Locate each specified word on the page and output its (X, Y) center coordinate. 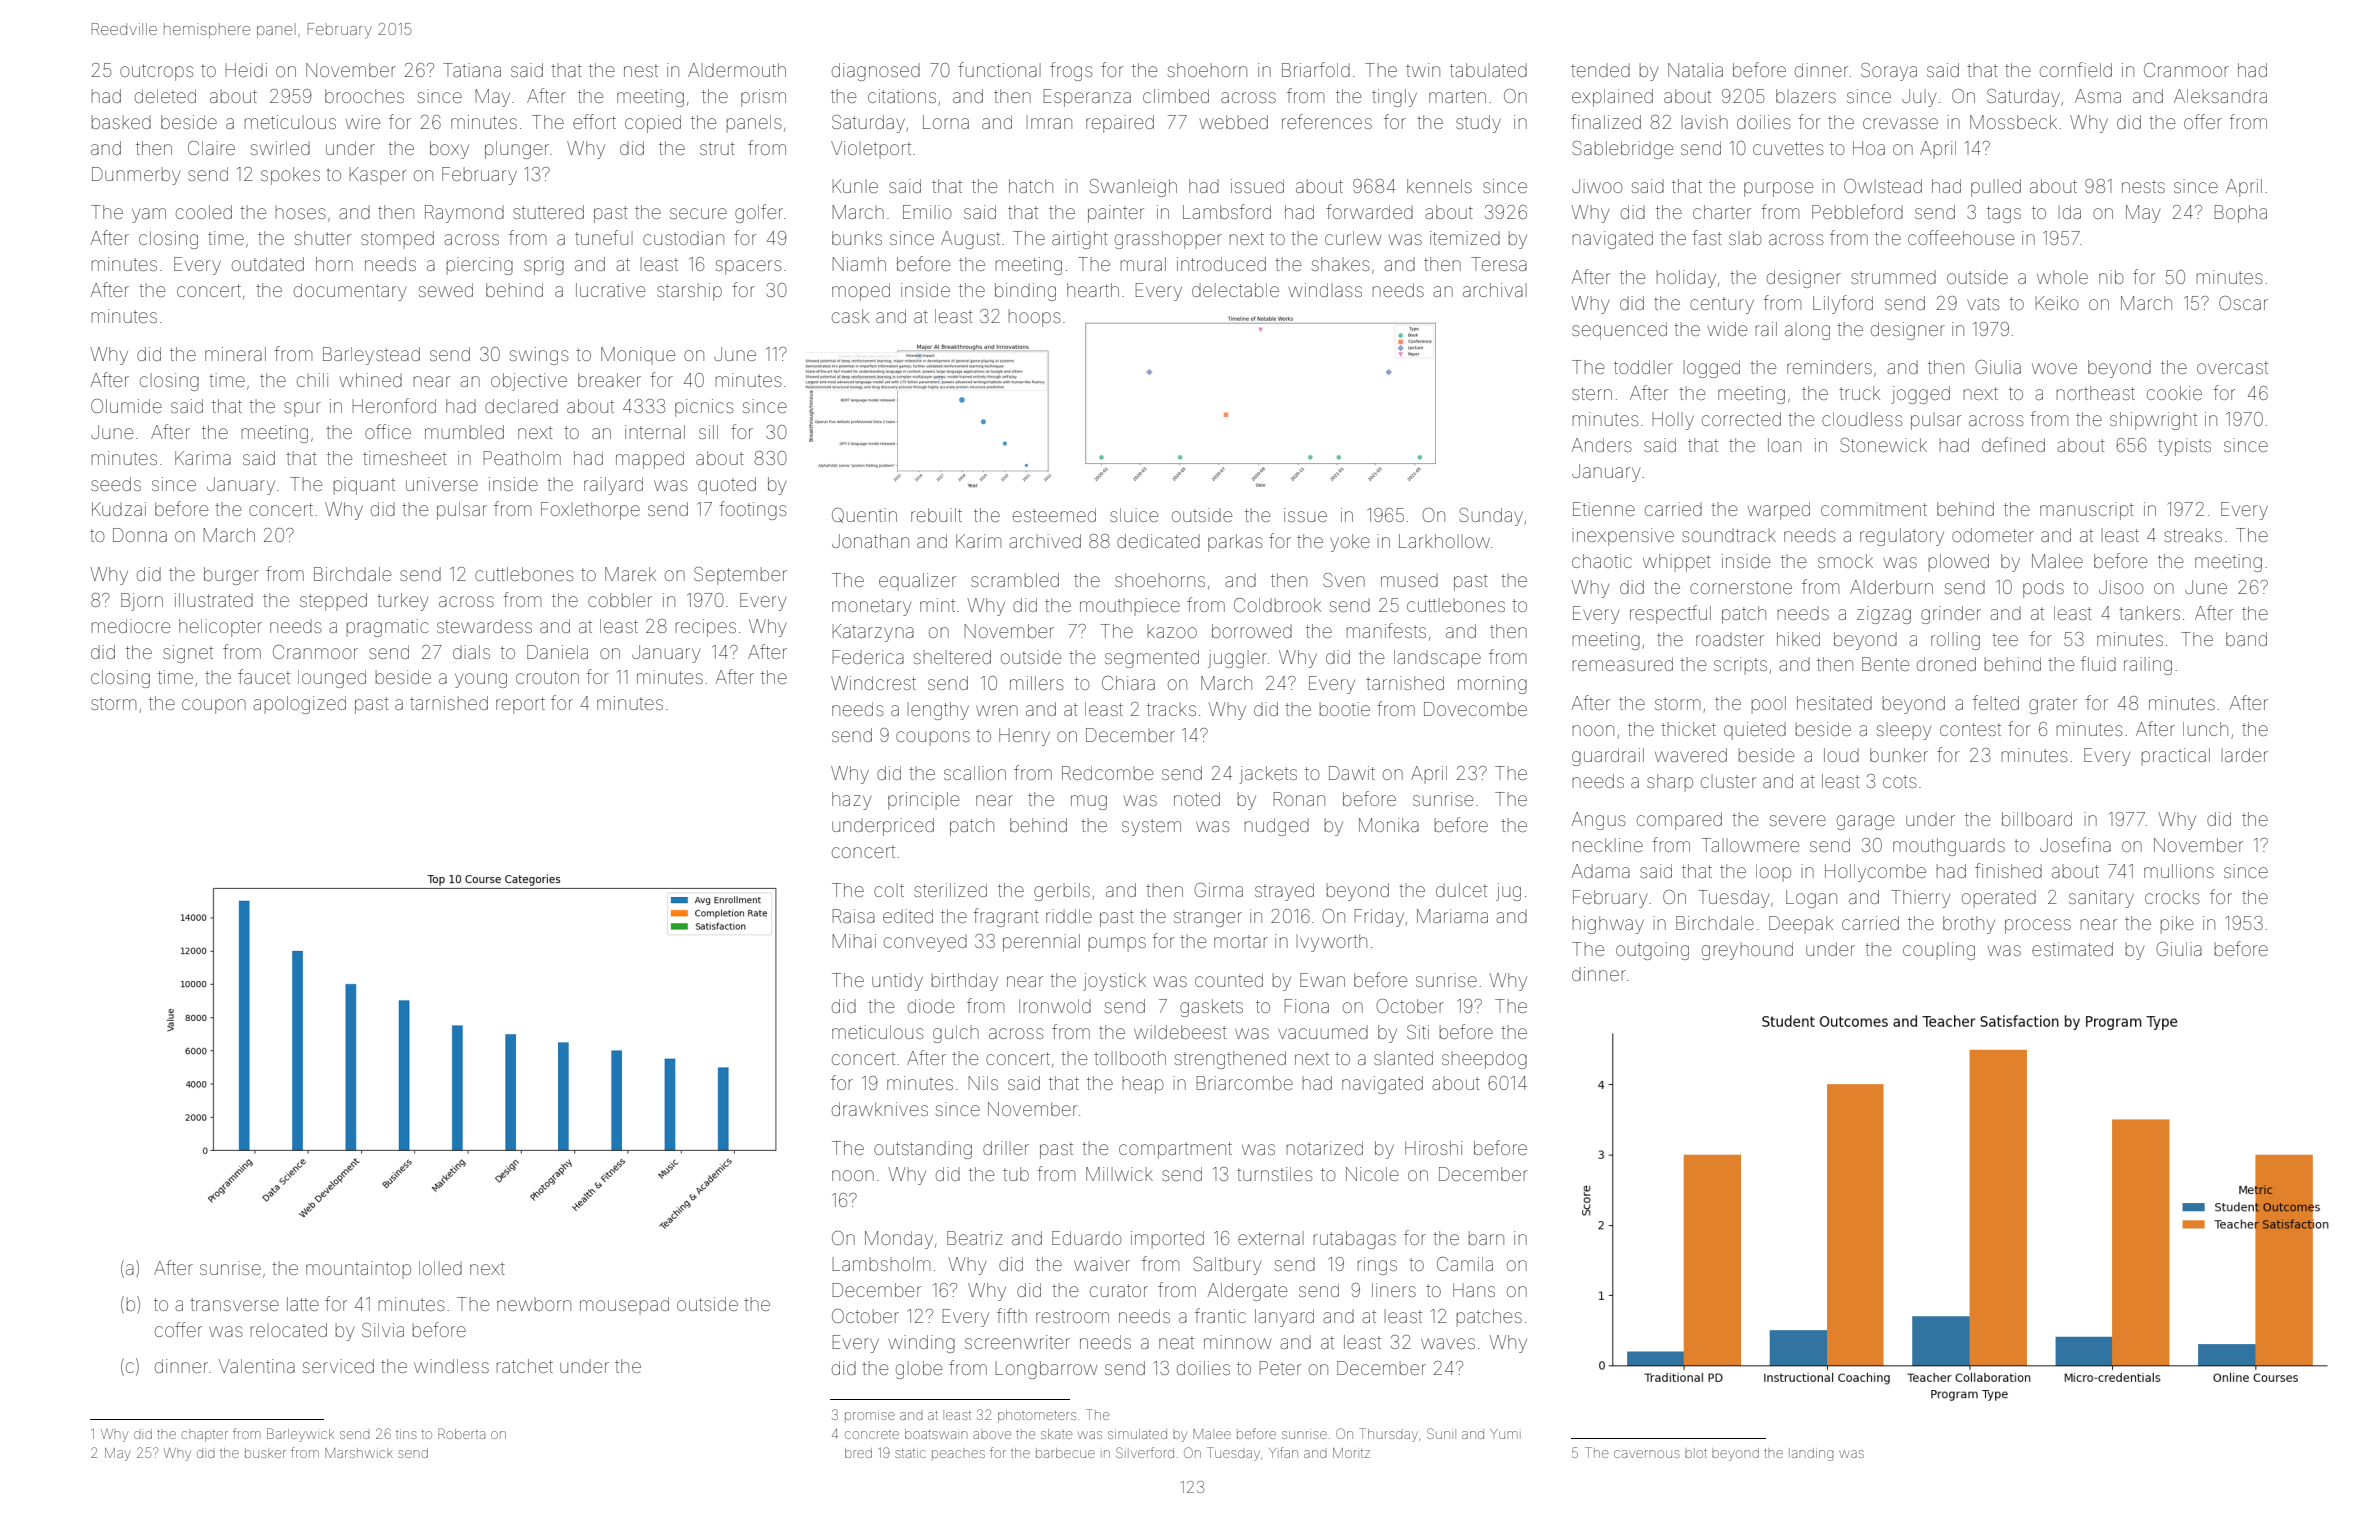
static (910, 1453)
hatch (1031, 186)
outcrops (157, 72)
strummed (1893, 277)
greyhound (1747, 951)
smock (1845, 561)
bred (858, 1453)
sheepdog (1484, 1060)
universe (442, 484)
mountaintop (358, 1270)
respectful (1670, 614)
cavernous (1646, 1454)
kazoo (1172, 631)
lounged (332, 679)
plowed (1959, 563)
